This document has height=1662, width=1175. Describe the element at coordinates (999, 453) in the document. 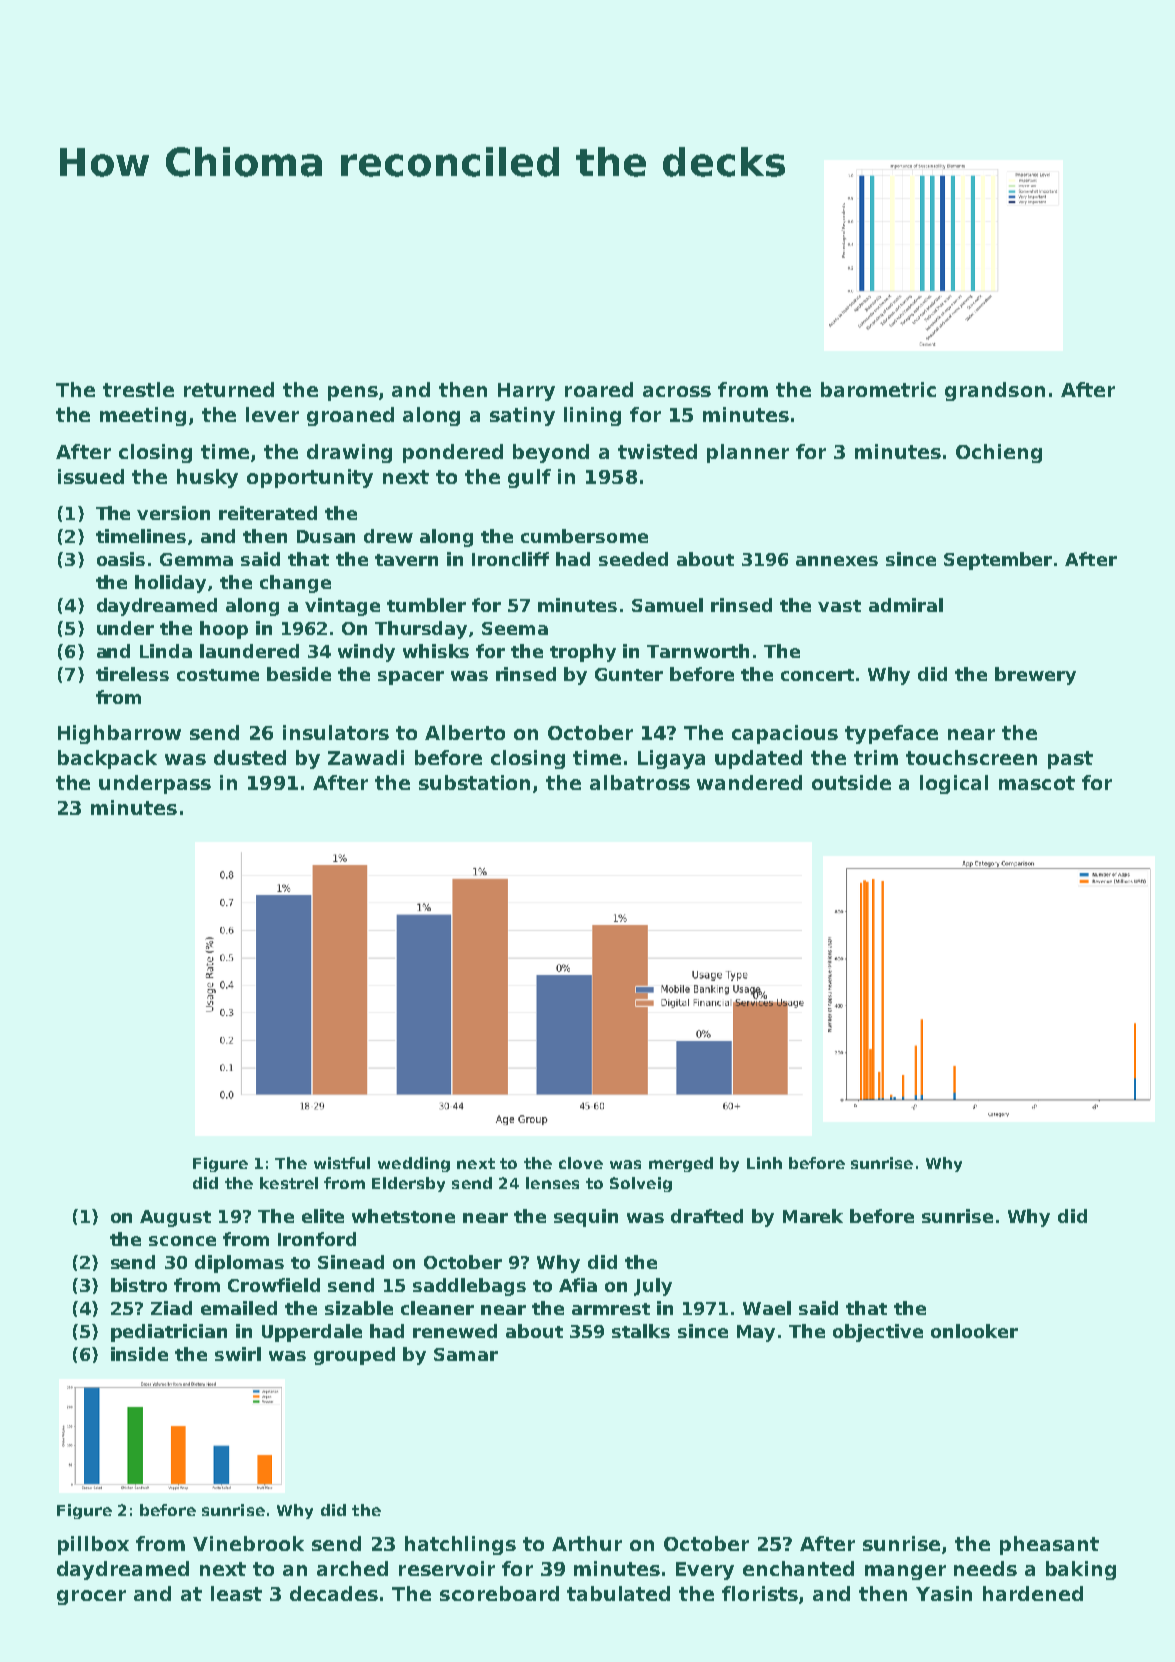

I see `Ochieng` at that location.
